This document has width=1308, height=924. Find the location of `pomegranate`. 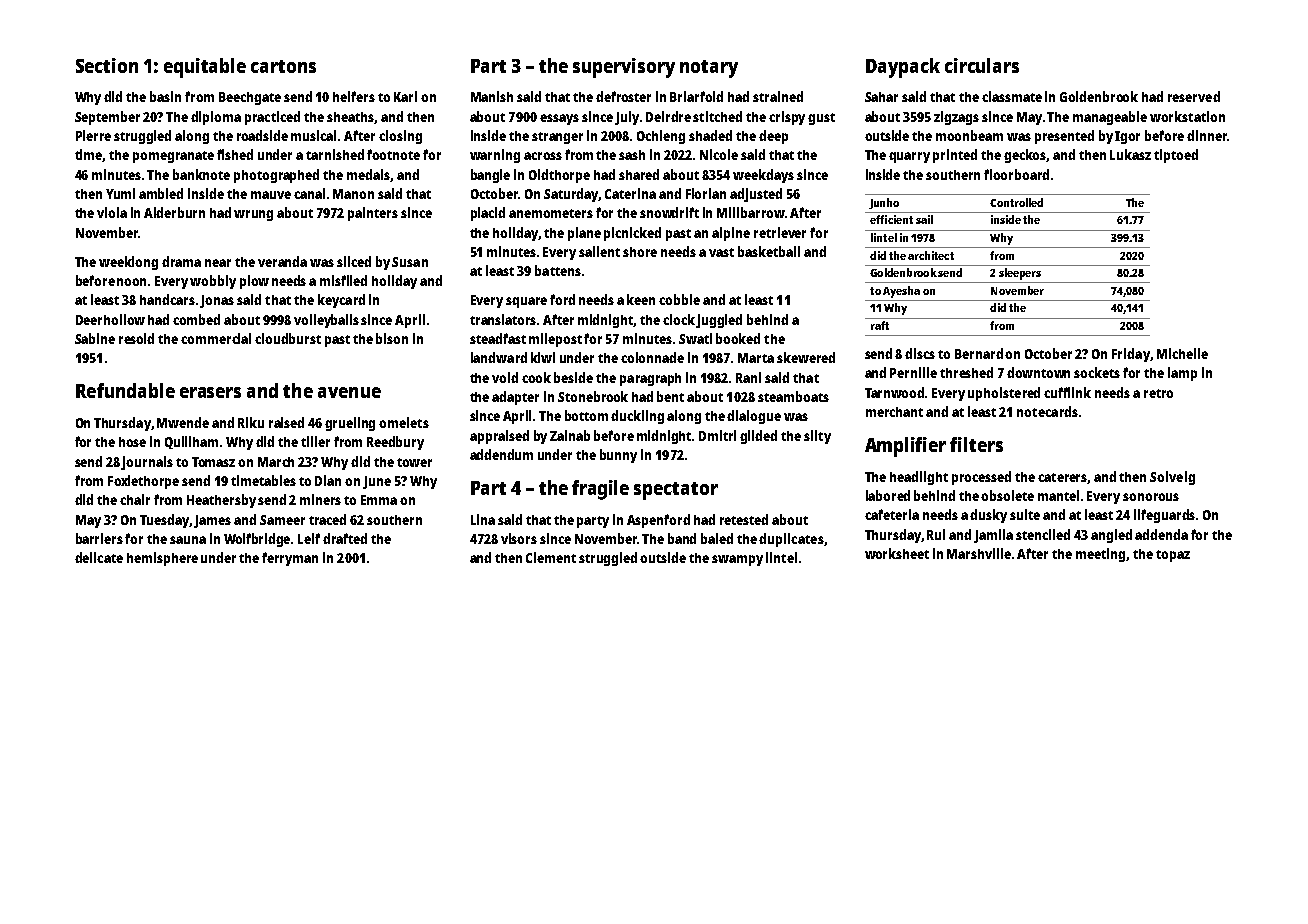

pomegranate is located at coordinates (173, 157).
